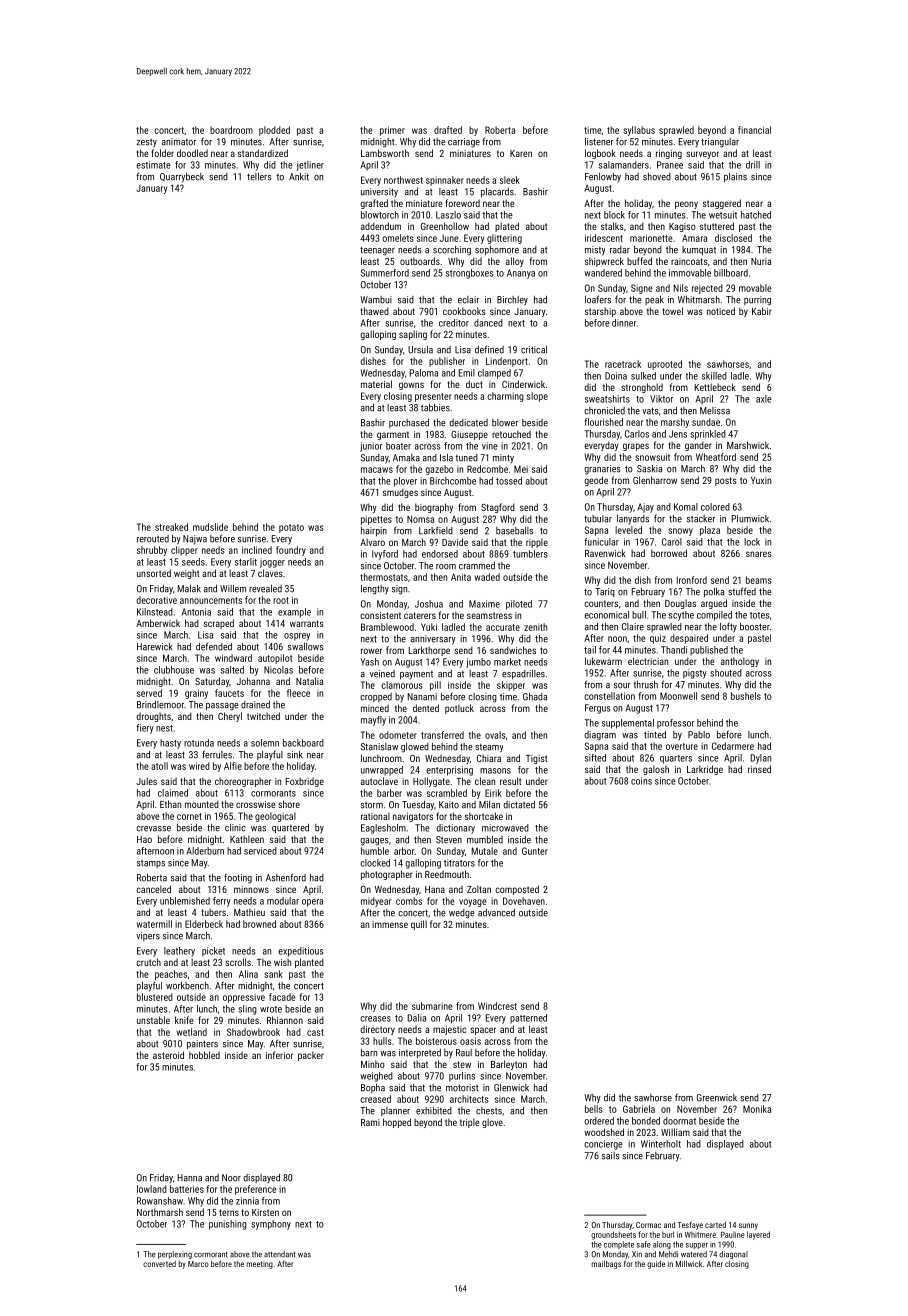  What do you see at coordinates (376, 384) in the image?
I see `material` at bounding box center [376, 384].
